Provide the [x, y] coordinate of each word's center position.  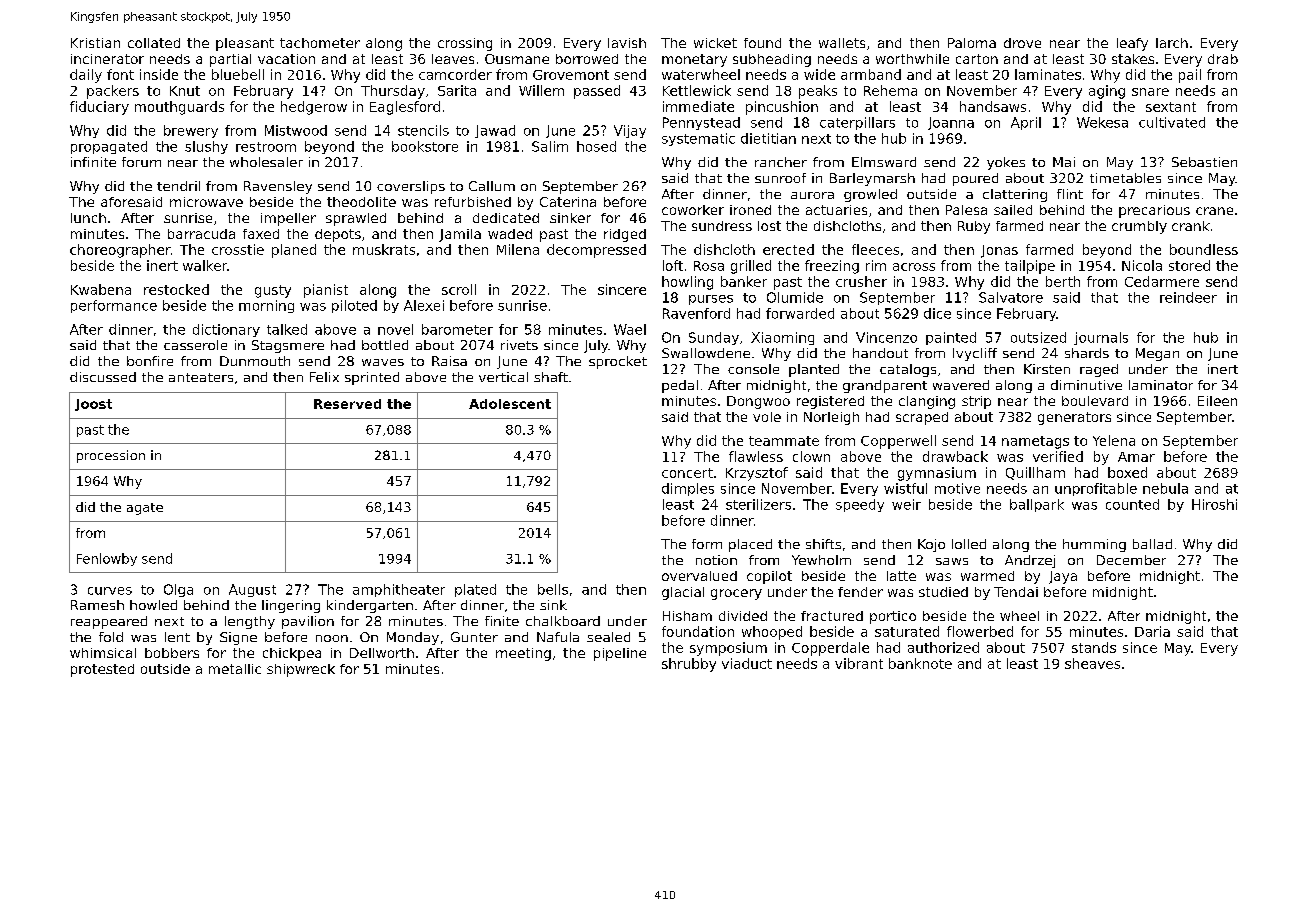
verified [1058, 456]
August [252, 590]
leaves [453, 59]
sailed [1013, 210]
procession [111, 456]
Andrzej [1030, 561]
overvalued [699, 576]
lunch [88, 218]
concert [687, 473]
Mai [1064, 162]
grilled [751, 267]
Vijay [630, 131]
